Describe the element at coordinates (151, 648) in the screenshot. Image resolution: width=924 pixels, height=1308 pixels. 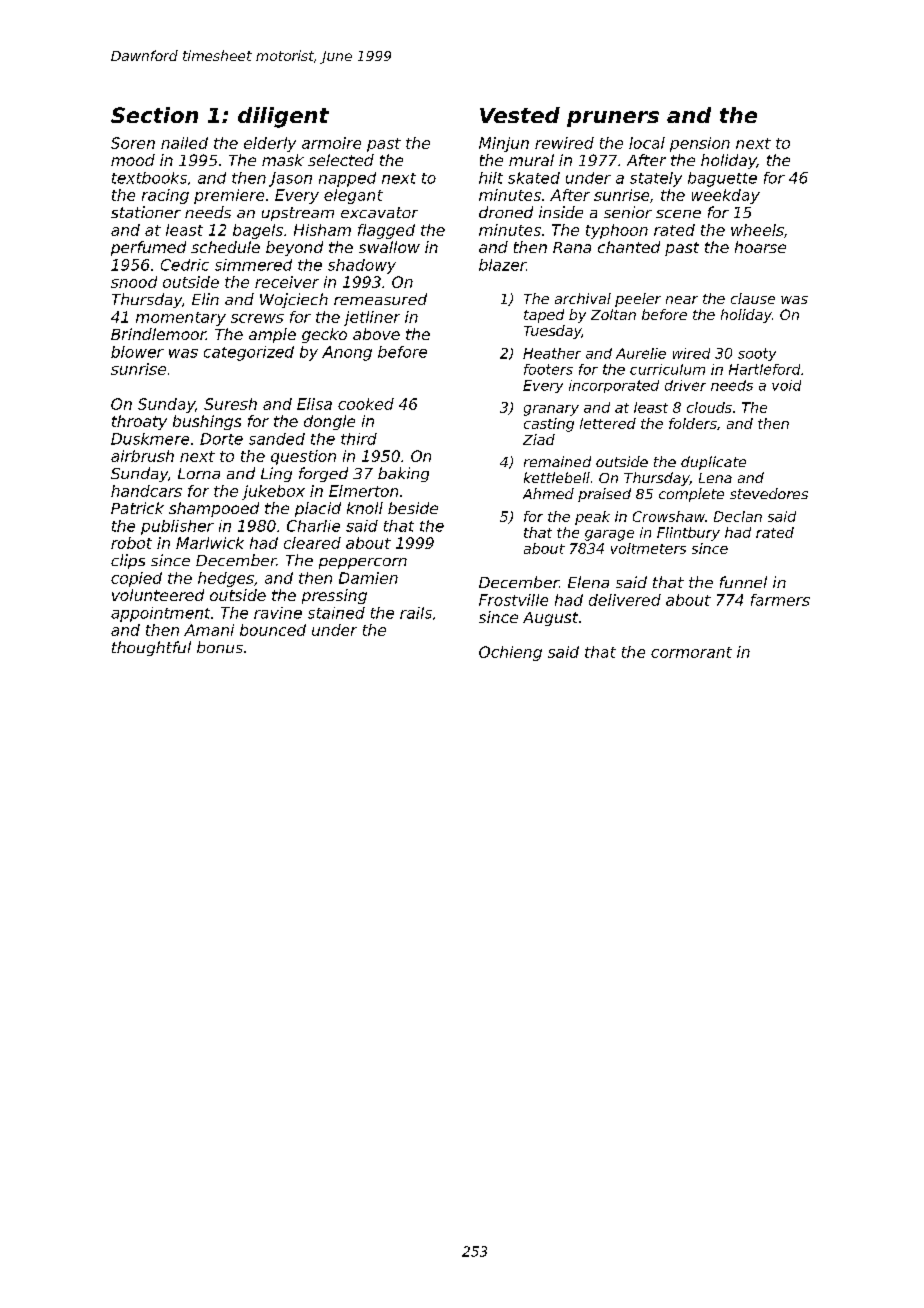
I see `thoughtful` at that location.
